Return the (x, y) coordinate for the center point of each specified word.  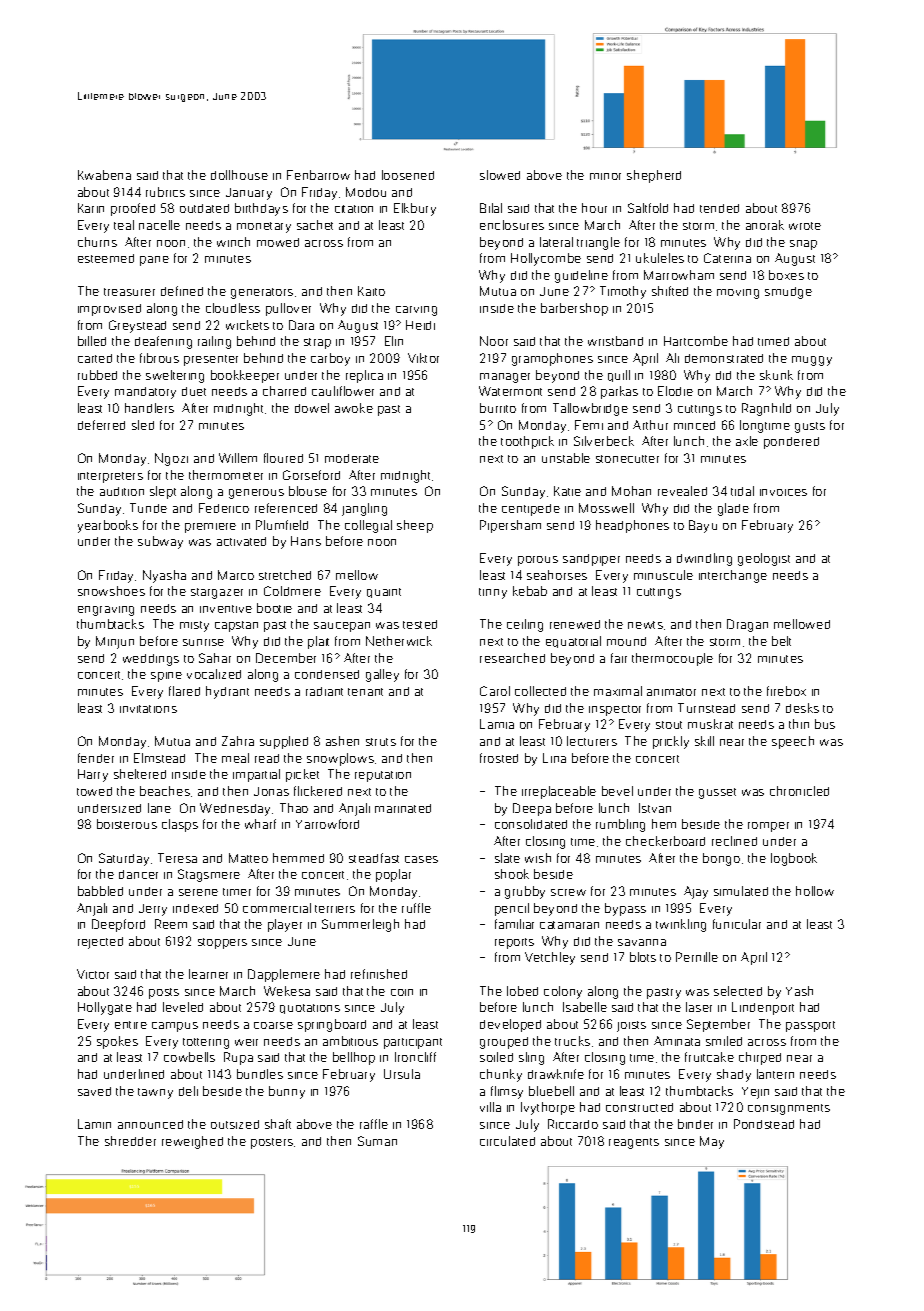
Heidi (420, 325)
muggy (812, 361)
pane (154, 261)
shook (512, 874)
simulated (741, 891)
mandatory (145, 393)
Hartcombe (696, 341)
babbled (100, 891)
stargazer (217, 593)
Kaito (371, 291)
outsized (235, 1124)
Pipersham (510, 526)
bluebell (551, 1091)
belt (781, 641)
